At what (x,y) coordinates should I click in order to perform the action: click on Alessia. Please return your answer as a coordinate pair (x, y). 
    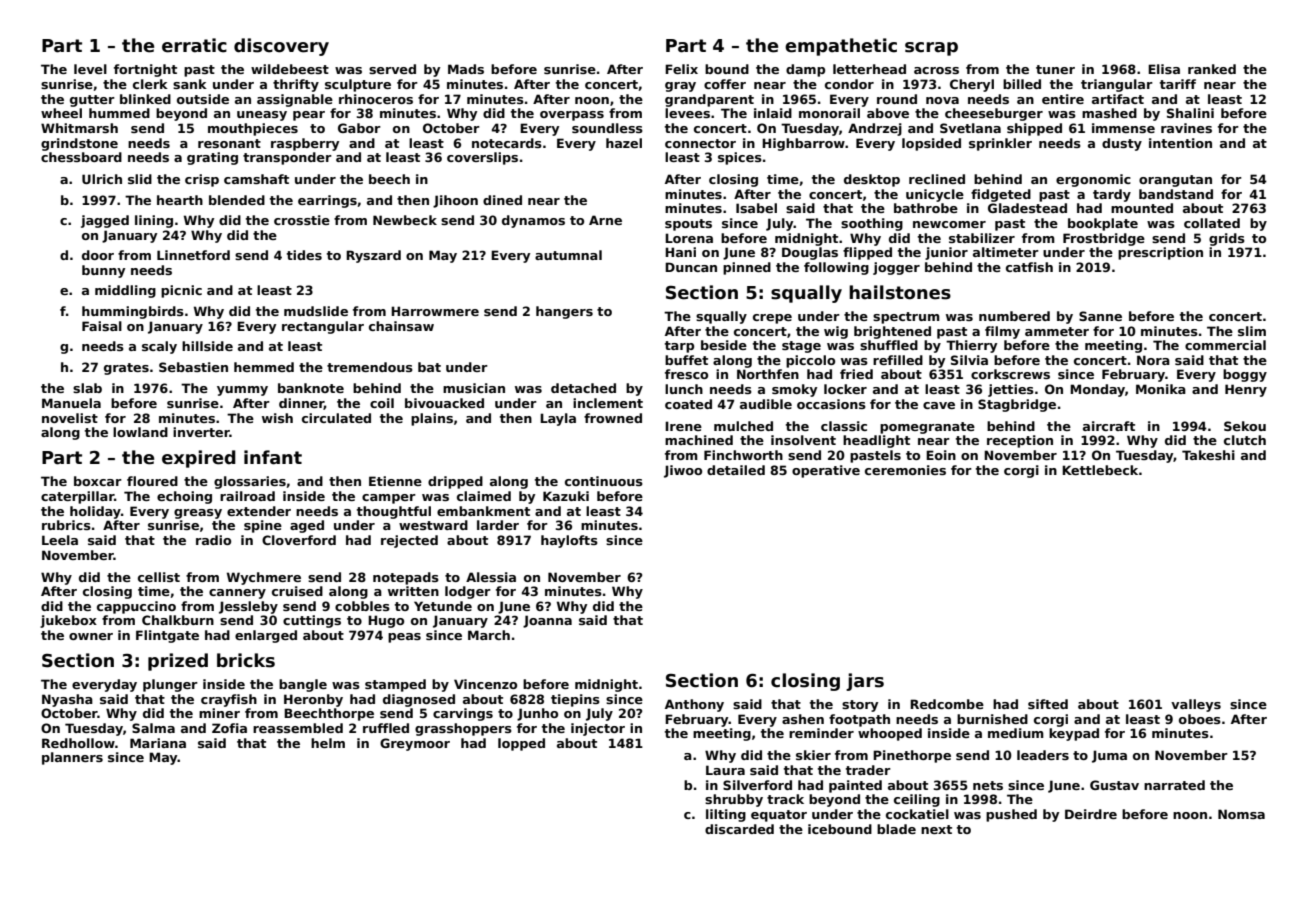
    Looking at the image, I should click on (491, 577).
